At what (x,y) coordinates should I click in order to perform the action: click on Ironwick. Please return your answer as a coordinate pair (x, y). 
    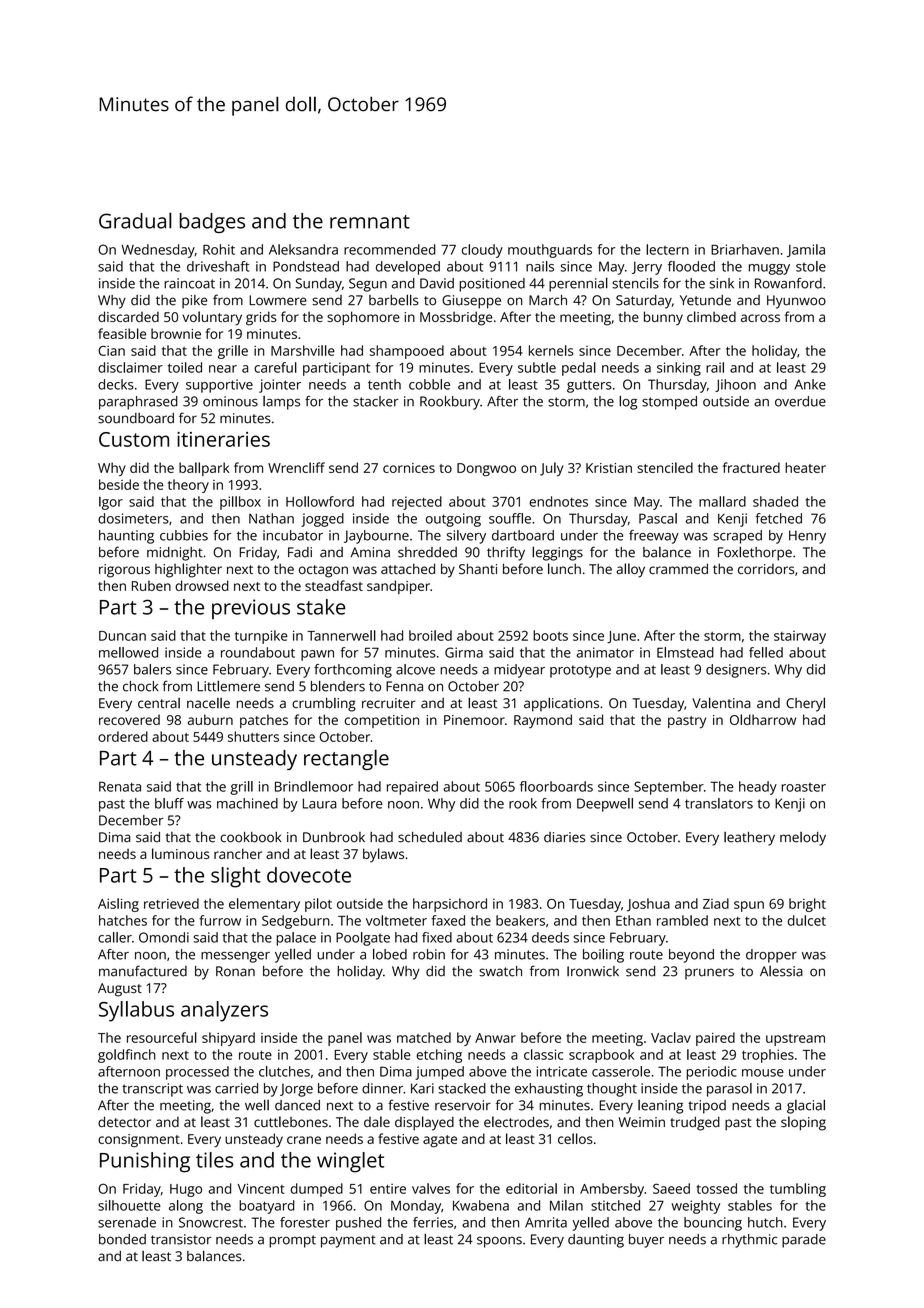
    Looking at the image, I should click on (593, 971).
